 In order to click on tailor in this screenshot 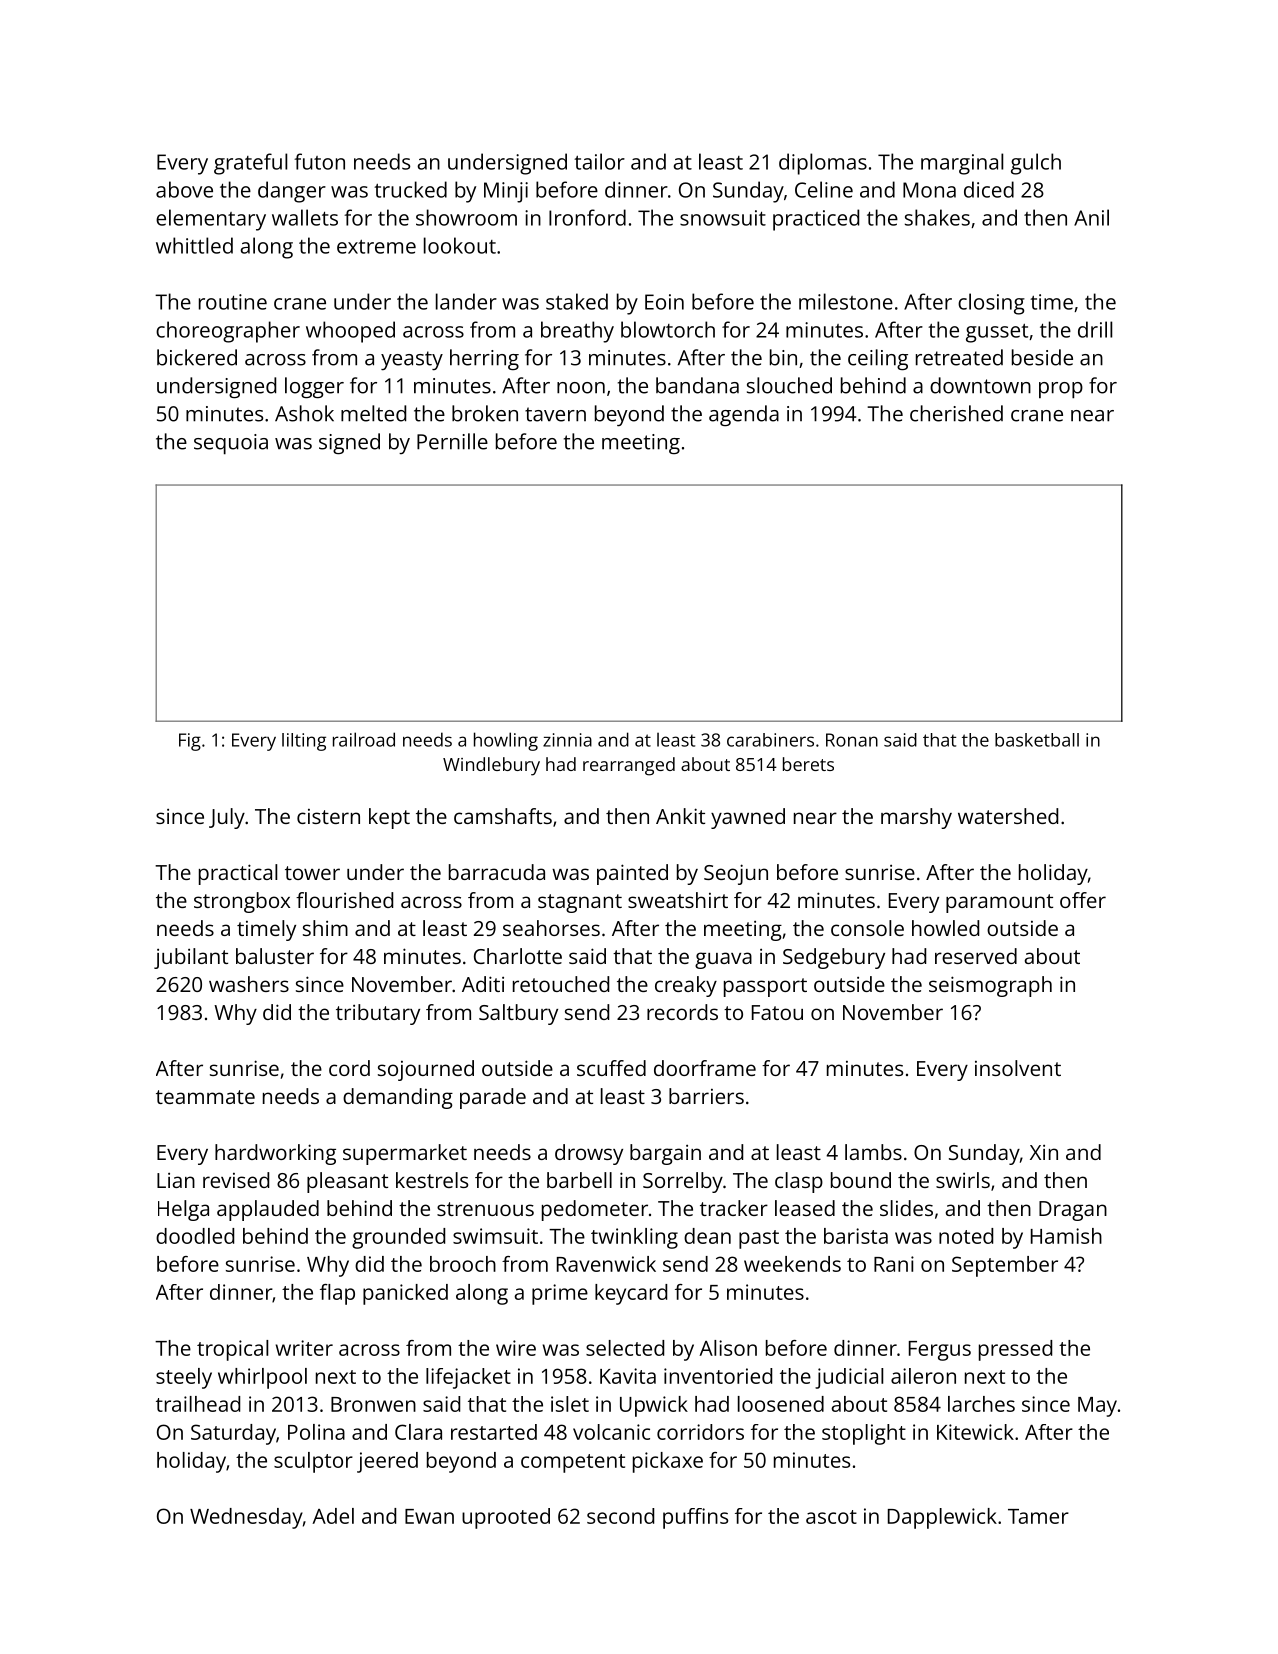, I will do `click(599, 161)`.
